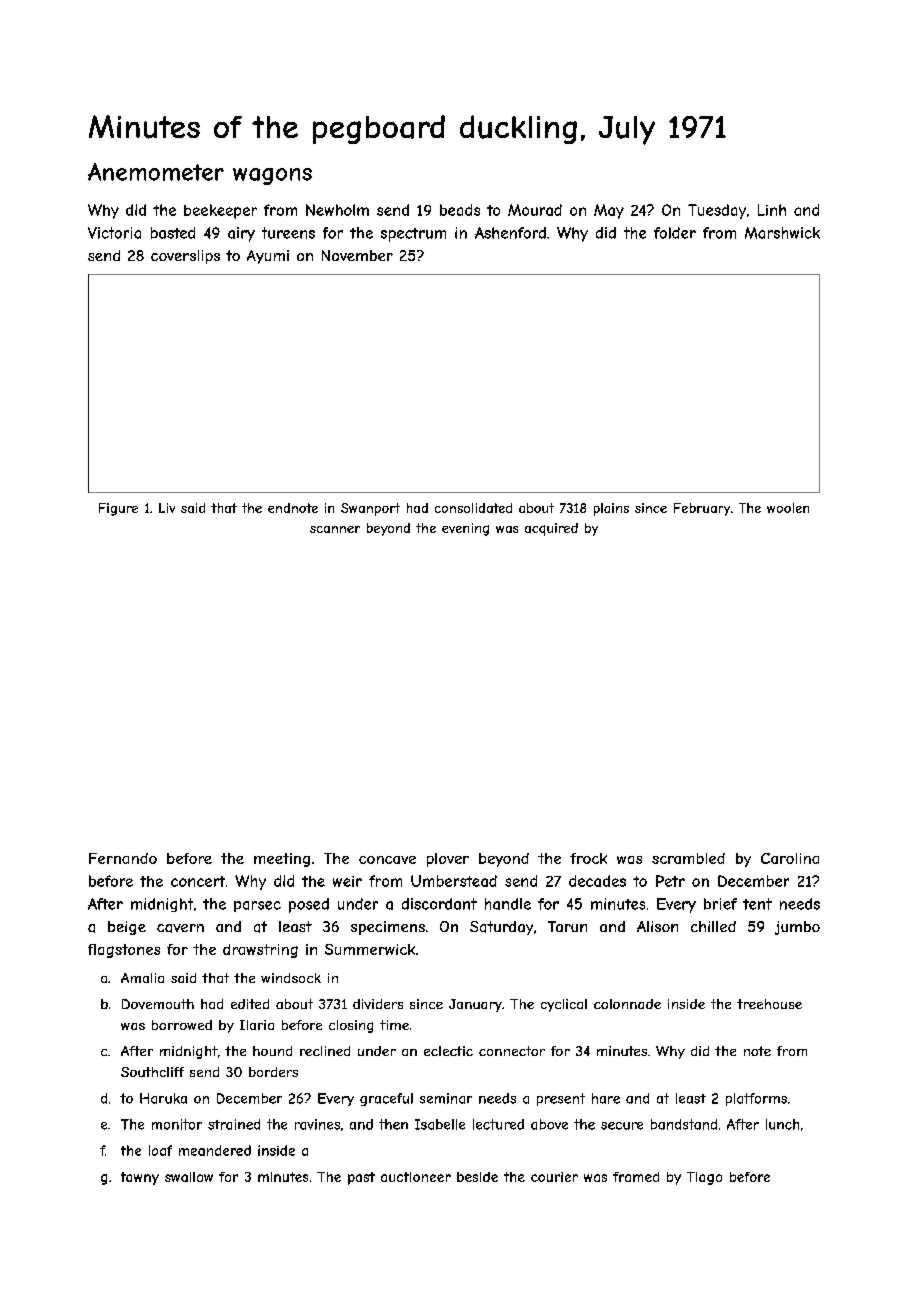 Image resolution: width=908 pixels, height=1316 pixels. I want to click on Figure, so click(118, 509).
